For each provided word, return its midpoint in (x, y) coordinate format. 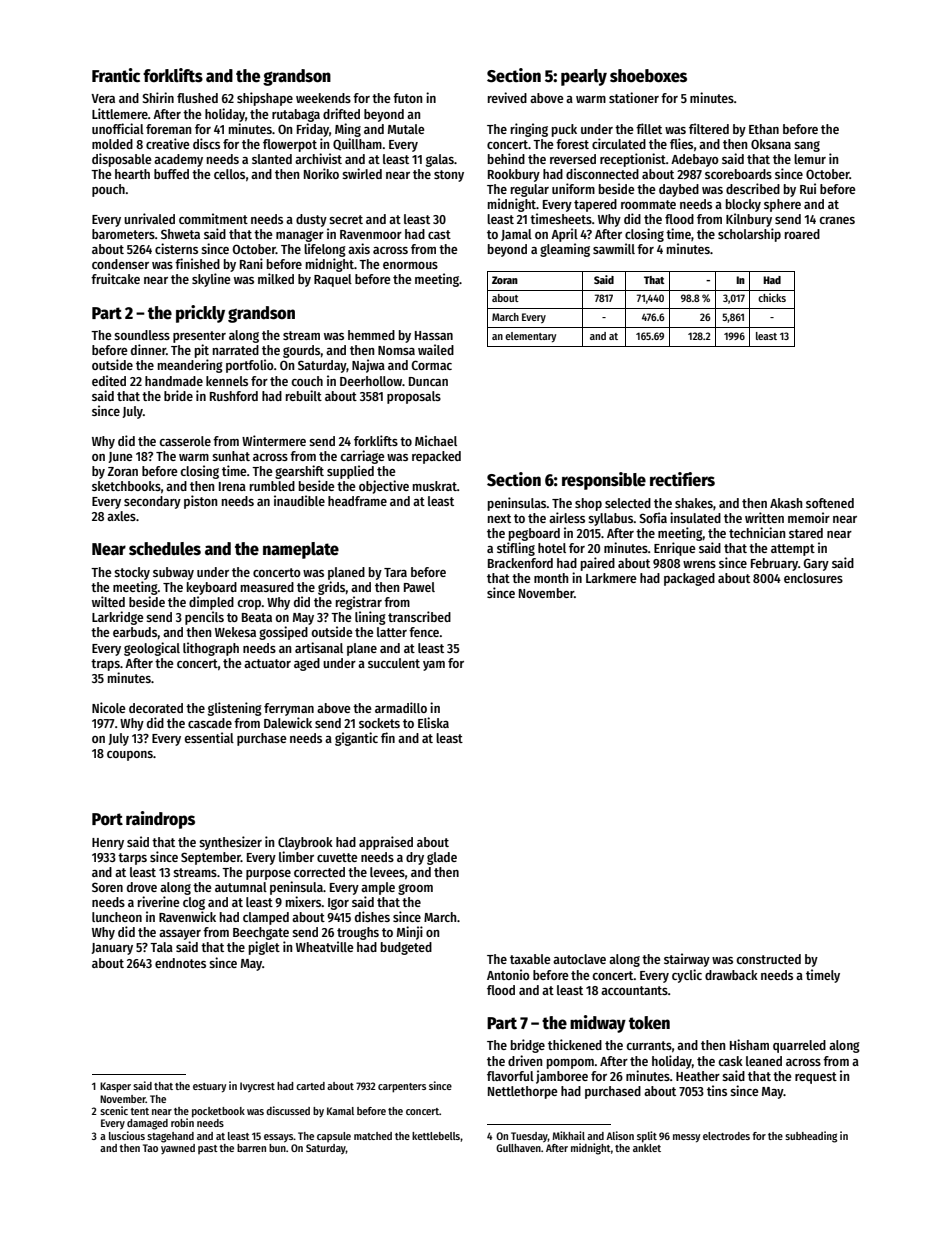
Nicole (108, 707)
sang (807, 146)
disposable (121, 160)
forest (572, 144)
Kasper (115, 1087)
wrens (699, 564)
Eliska (433, 722)
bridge (528, 1046)
